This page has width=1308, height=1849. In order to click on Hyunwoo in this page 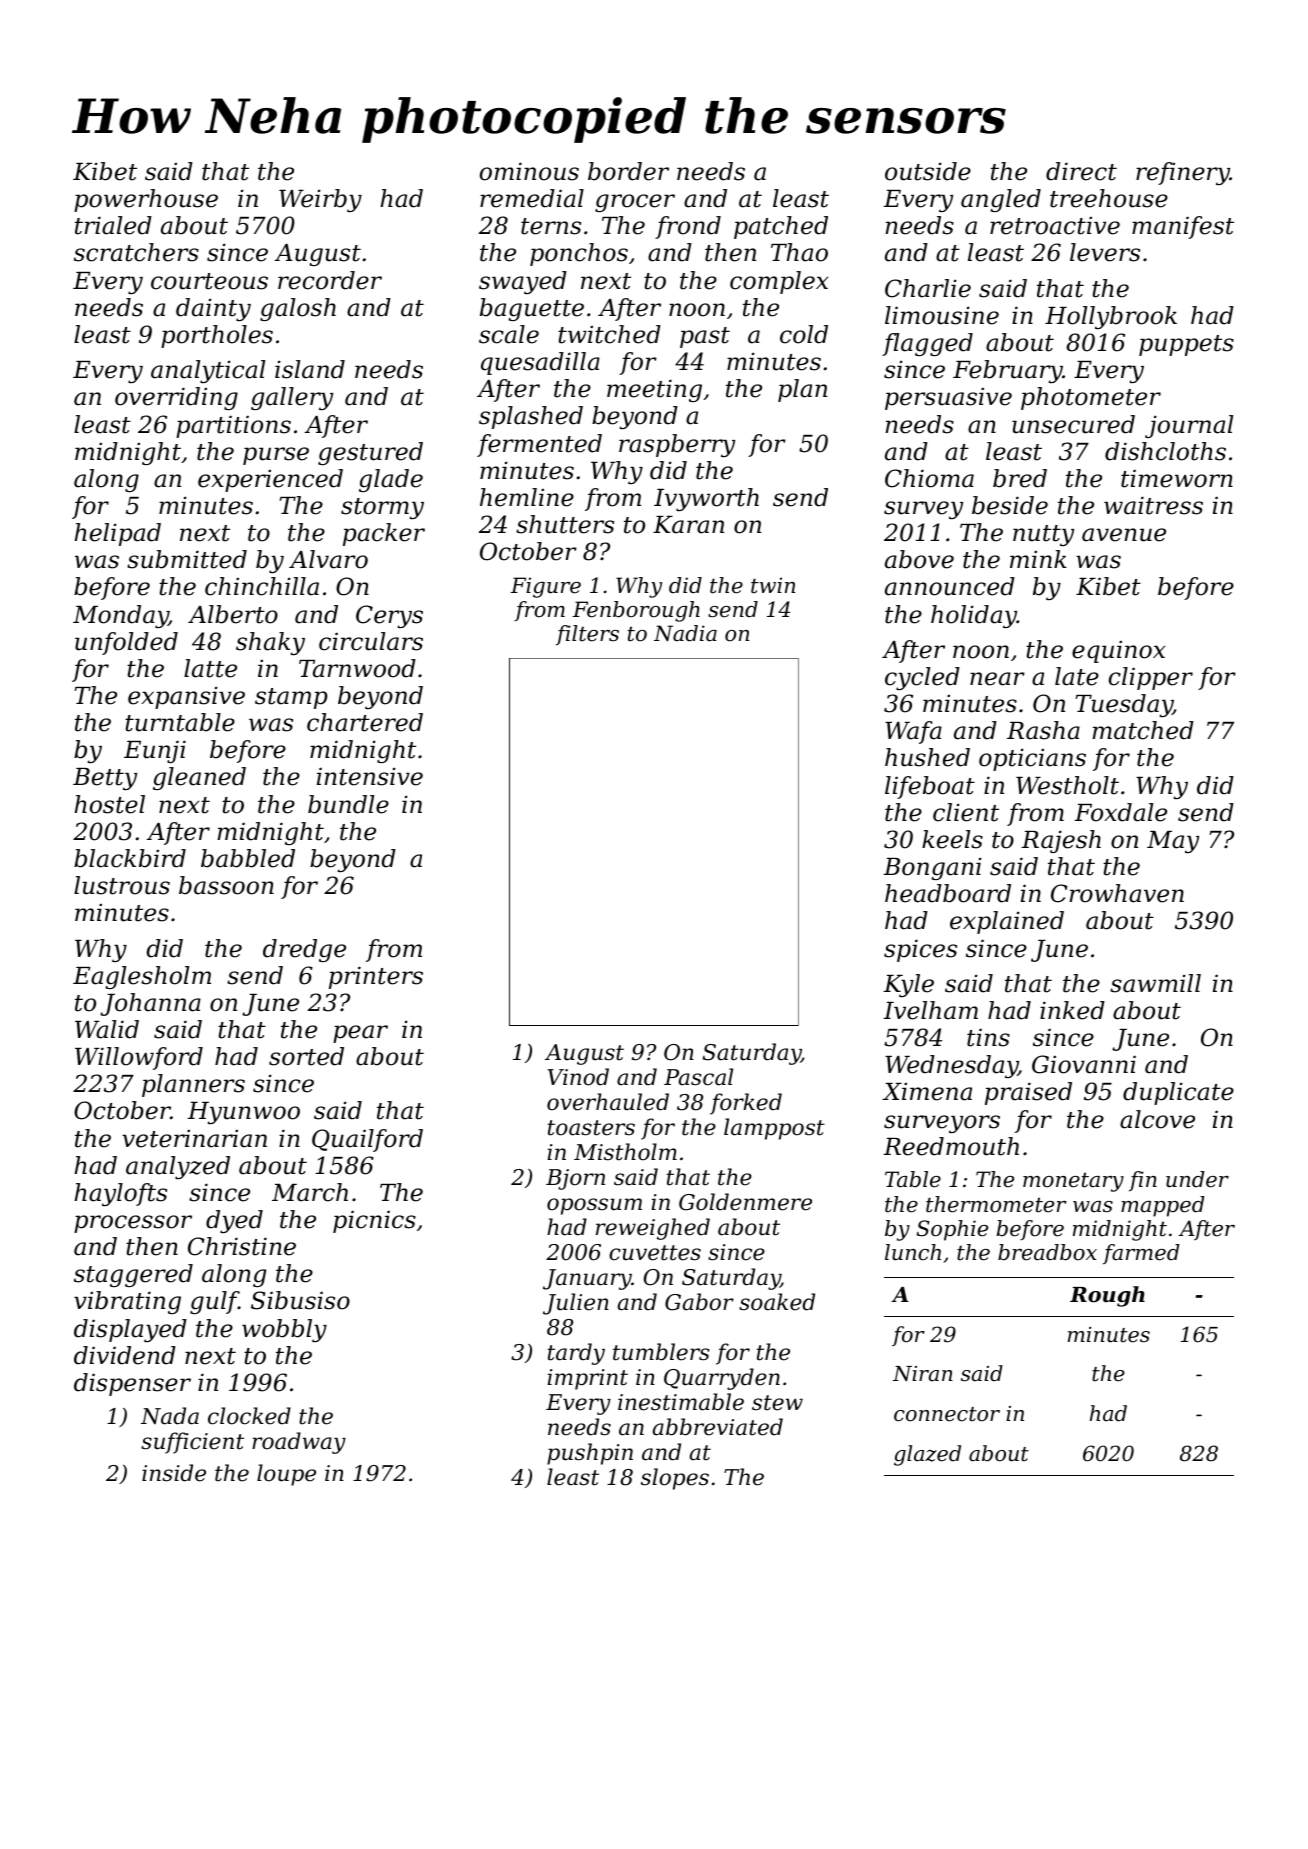, I will do `click(243, 1113)`.
